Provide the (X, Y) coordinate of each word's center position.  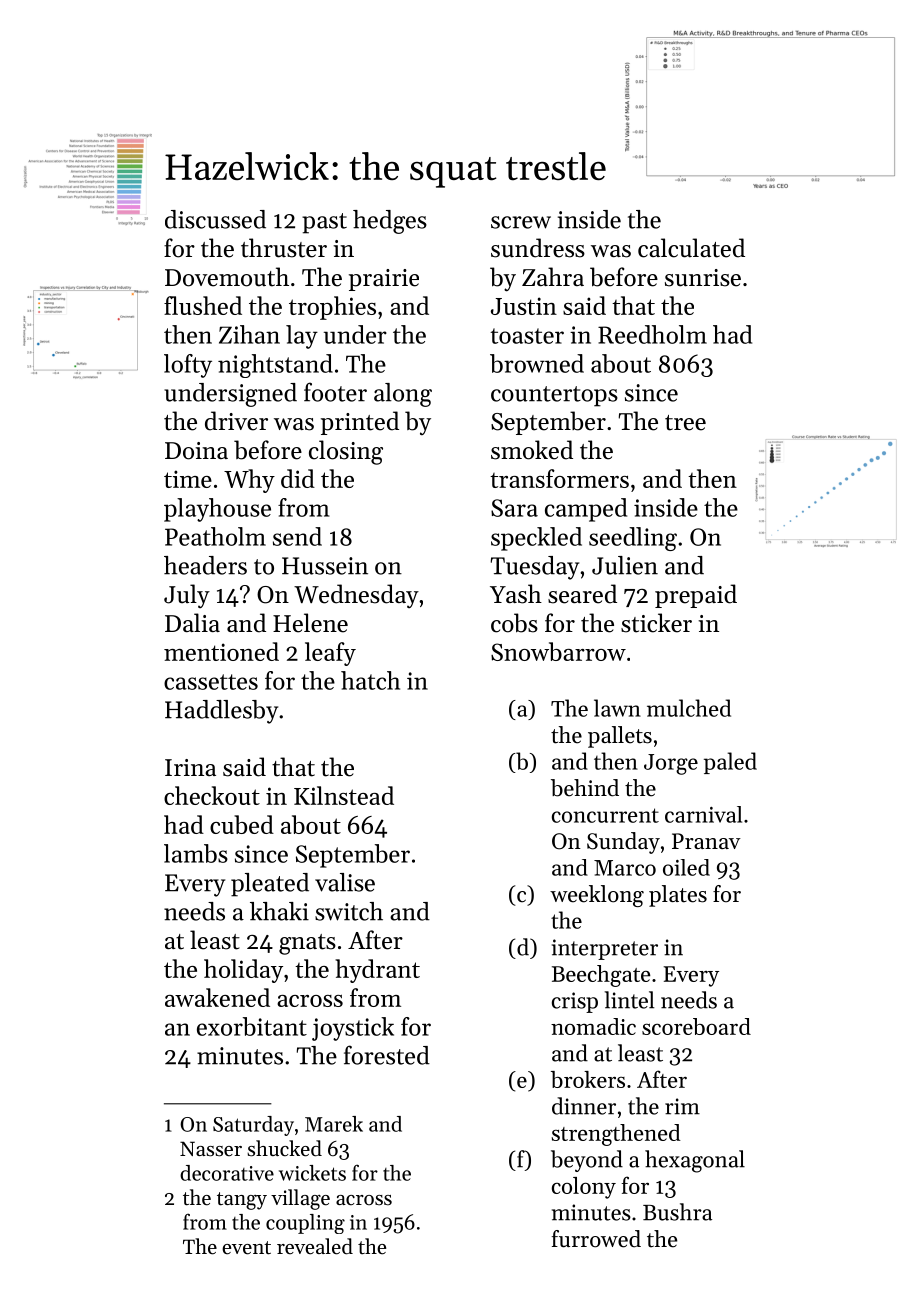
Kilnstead (344, 795)
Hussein (325, 566)
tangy (242, 1201)
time (188, 479)
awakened (217, 997)
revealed (315, 1246)
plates (678, 896)
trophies (332, 308)
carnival (703, 814)
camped (586, 510)
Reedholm (652, 334)
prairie (384, 280)
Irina (190, 767)
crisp (575, 1002)
